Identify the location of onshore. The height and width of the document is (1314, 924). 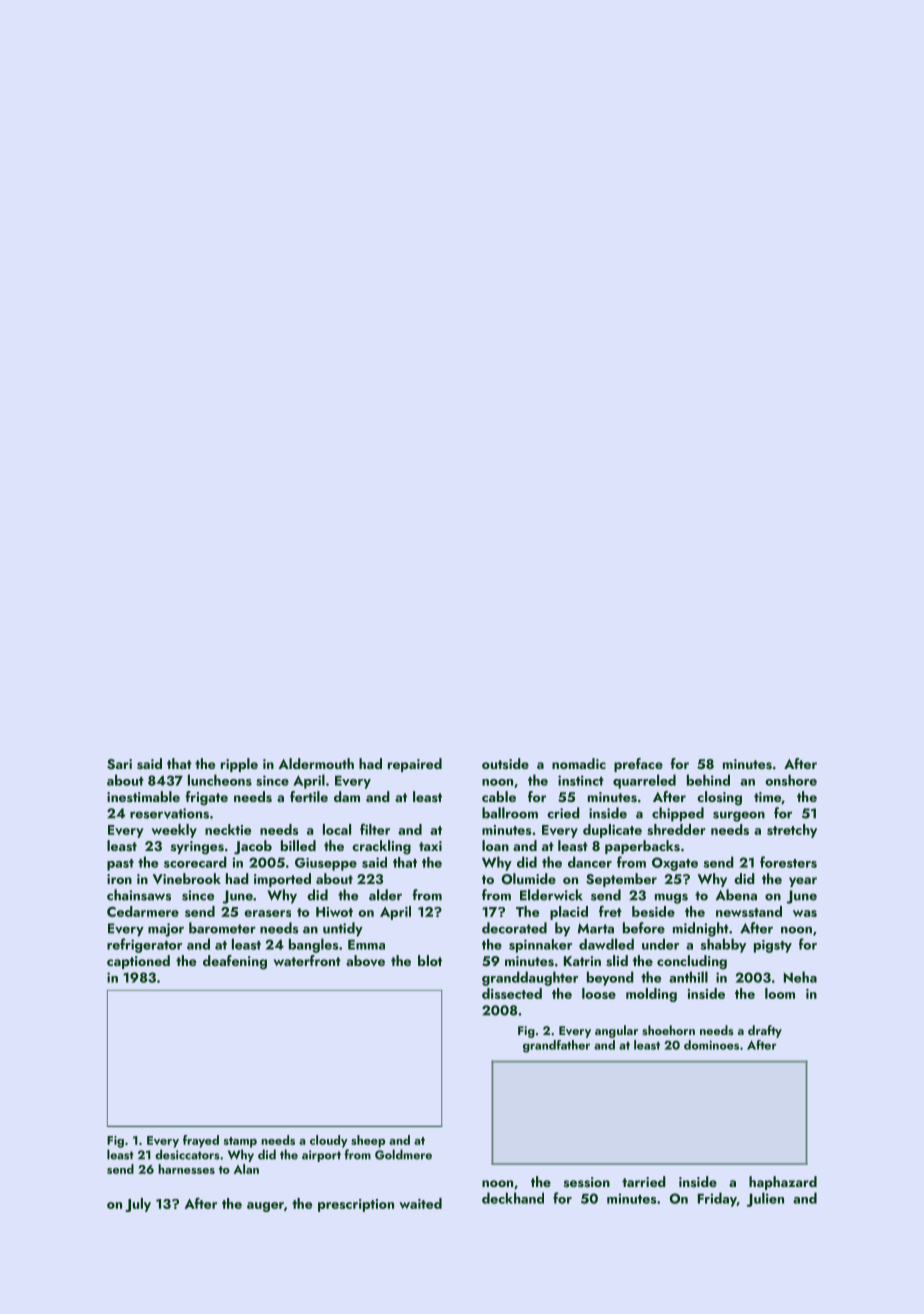
(791, 780).
